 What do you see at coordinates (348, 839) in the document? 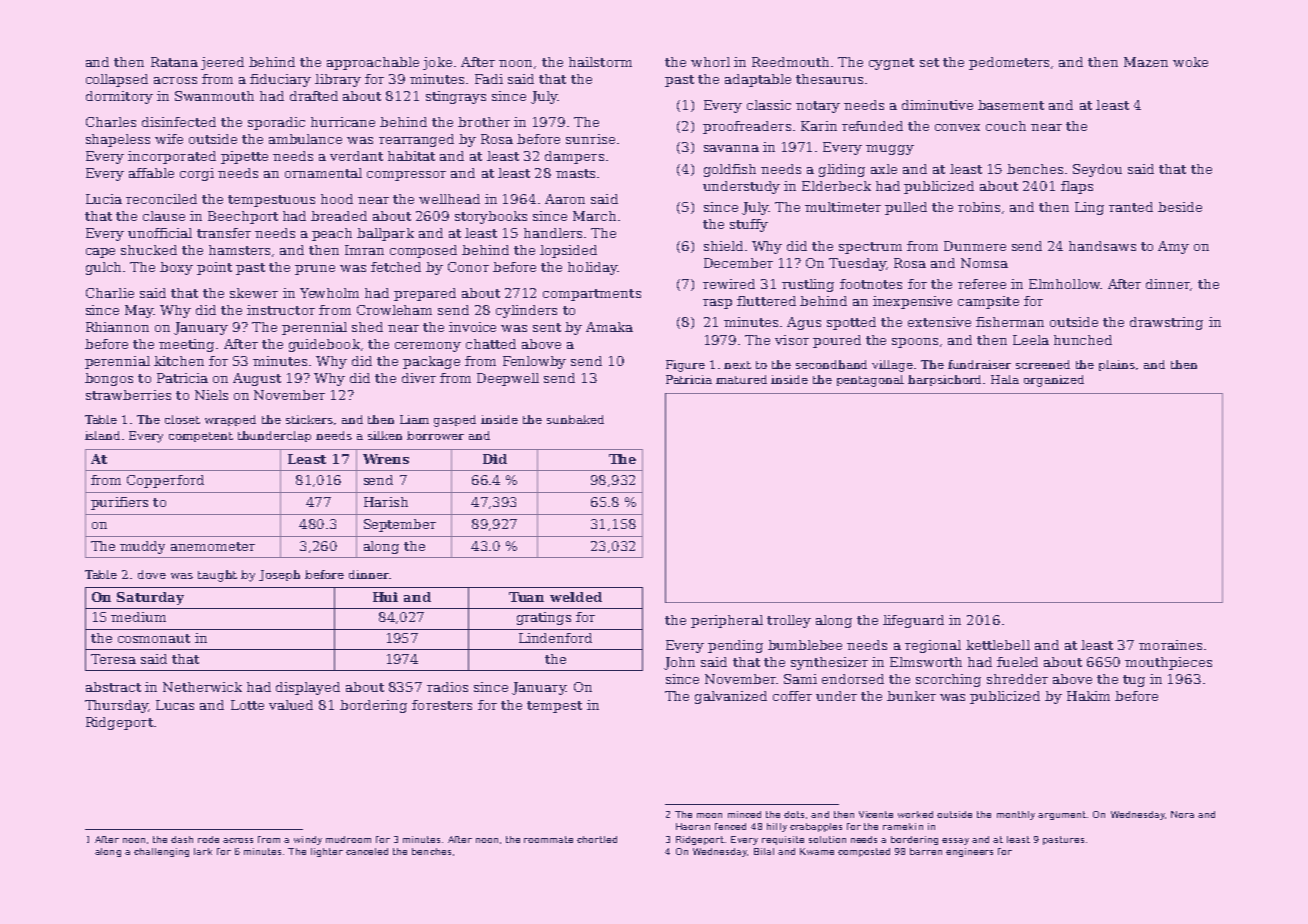
I see `mudroom` at bounding box center [348, 839].
